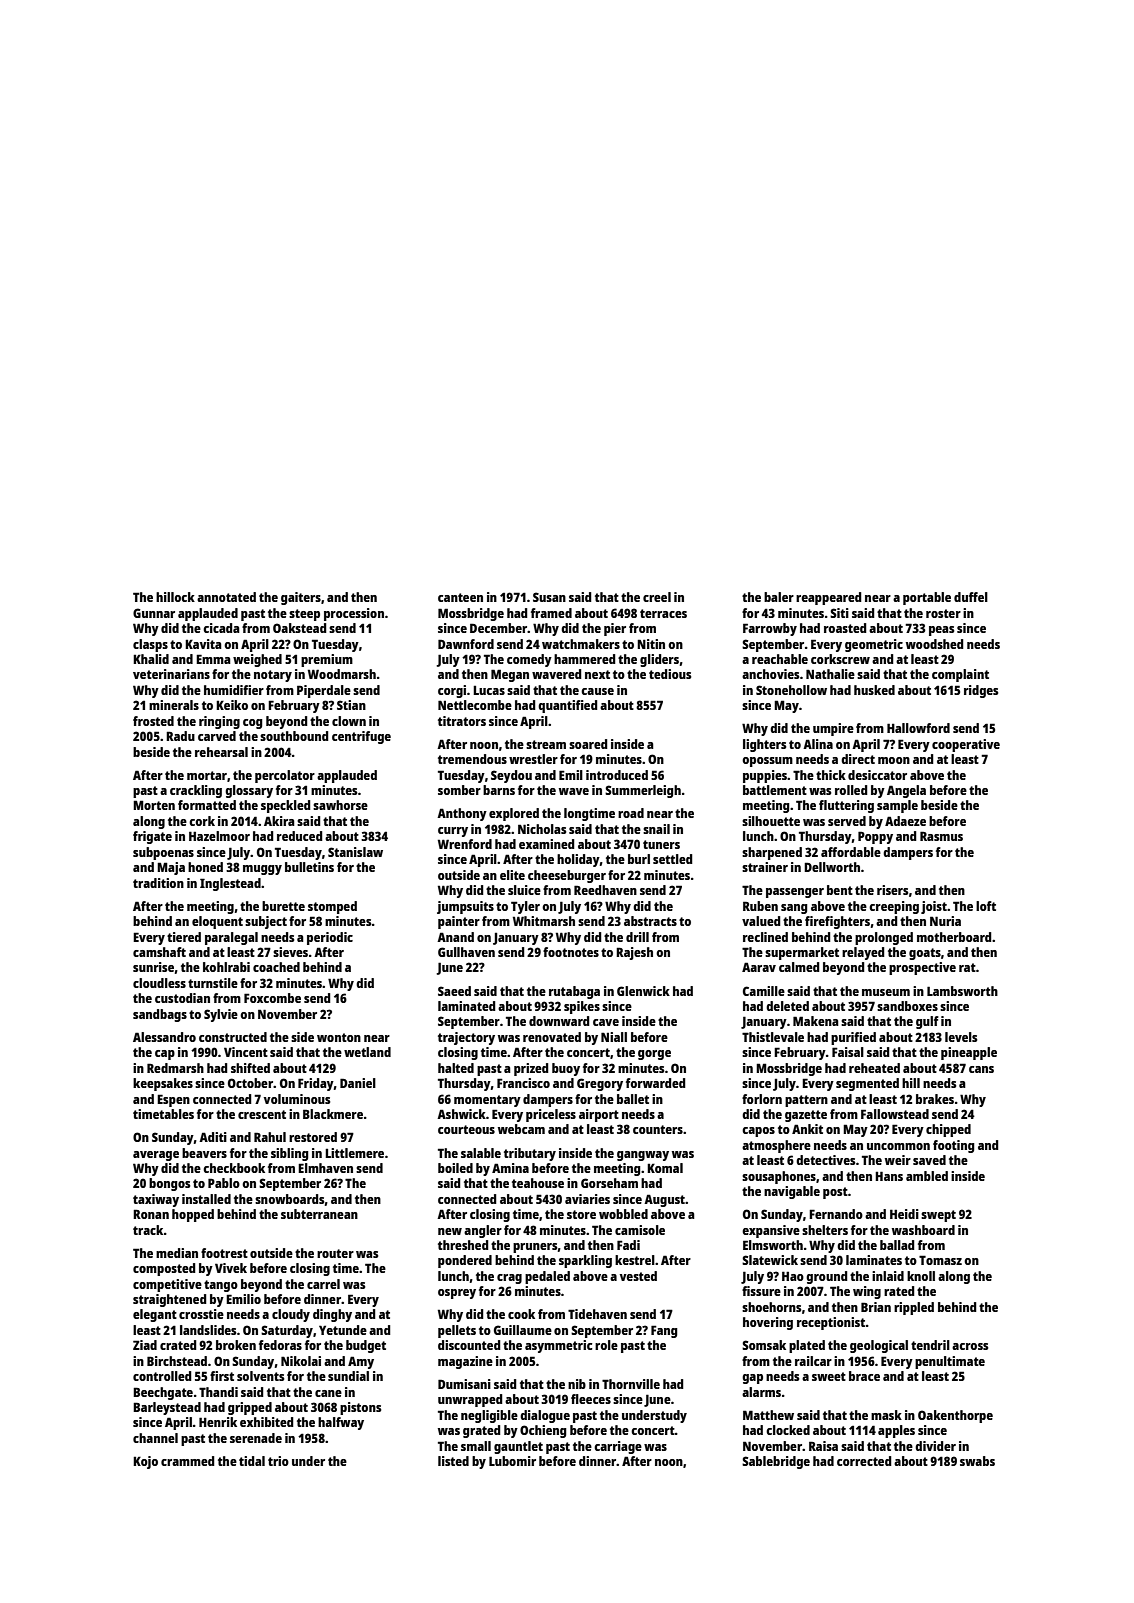  I want to click on geometric, so click(874, 645).
